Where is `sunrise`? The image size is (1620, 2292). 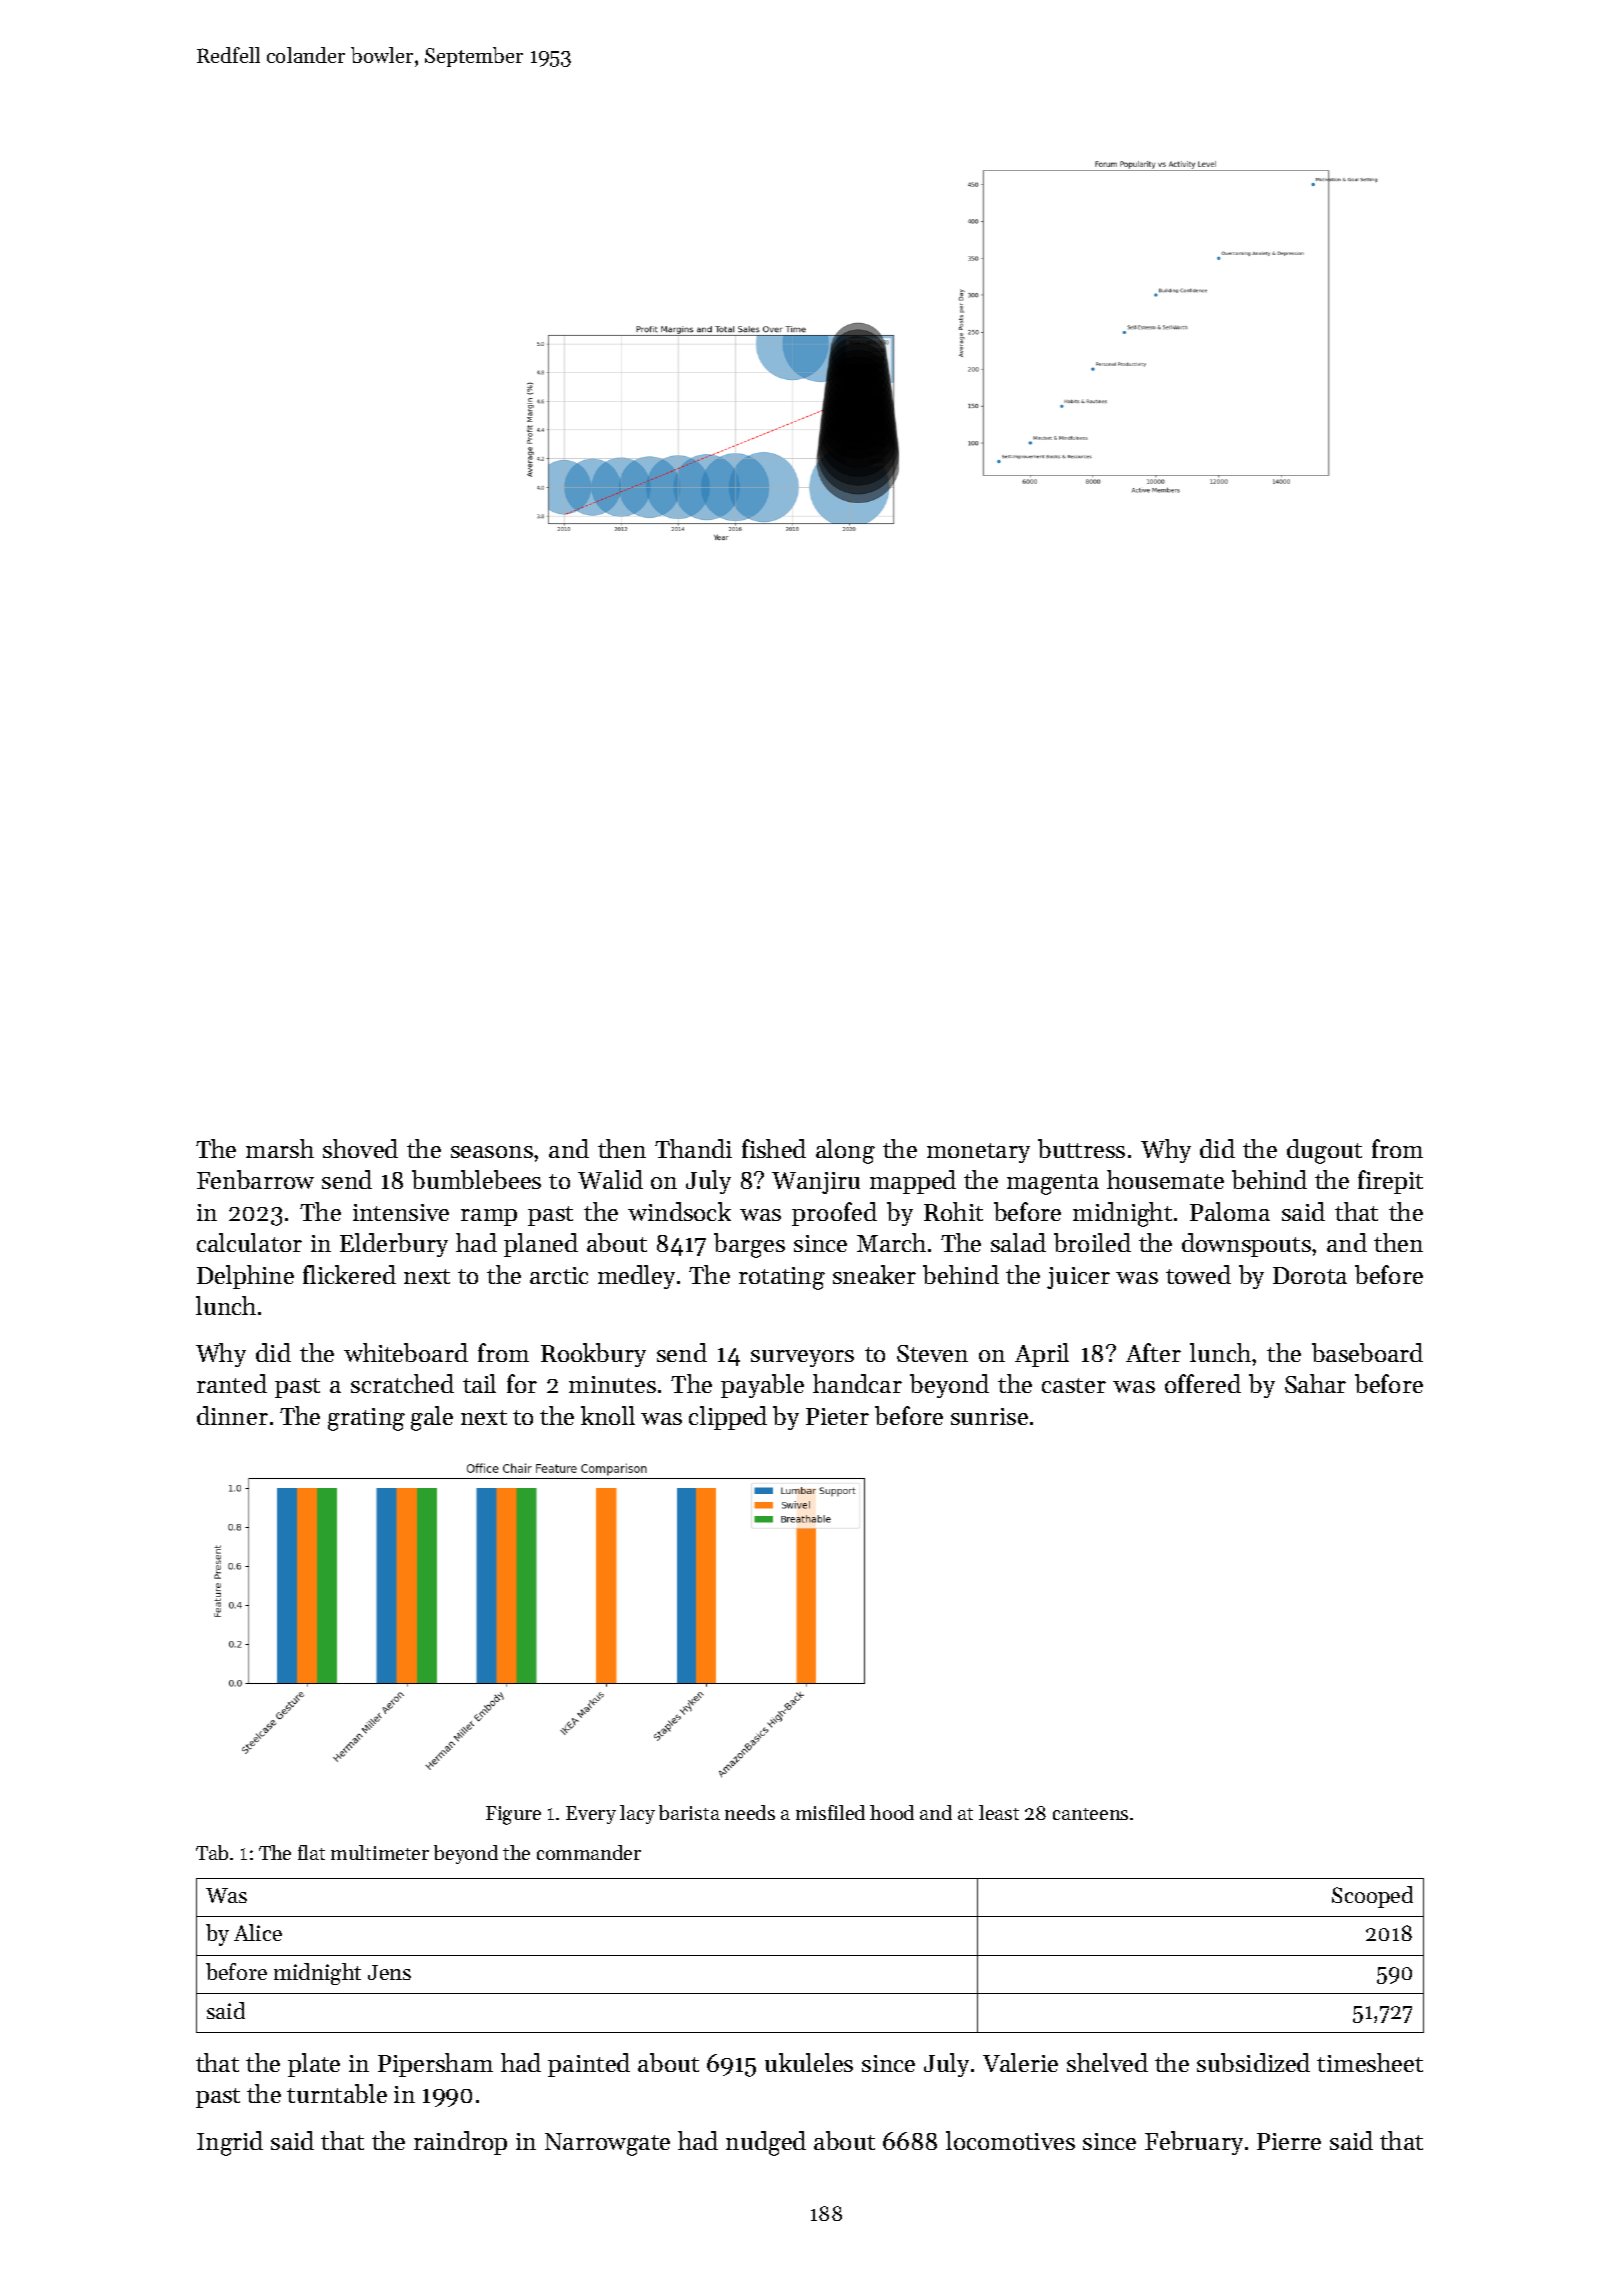
sunrise is located at coordinates (989, 1416).
